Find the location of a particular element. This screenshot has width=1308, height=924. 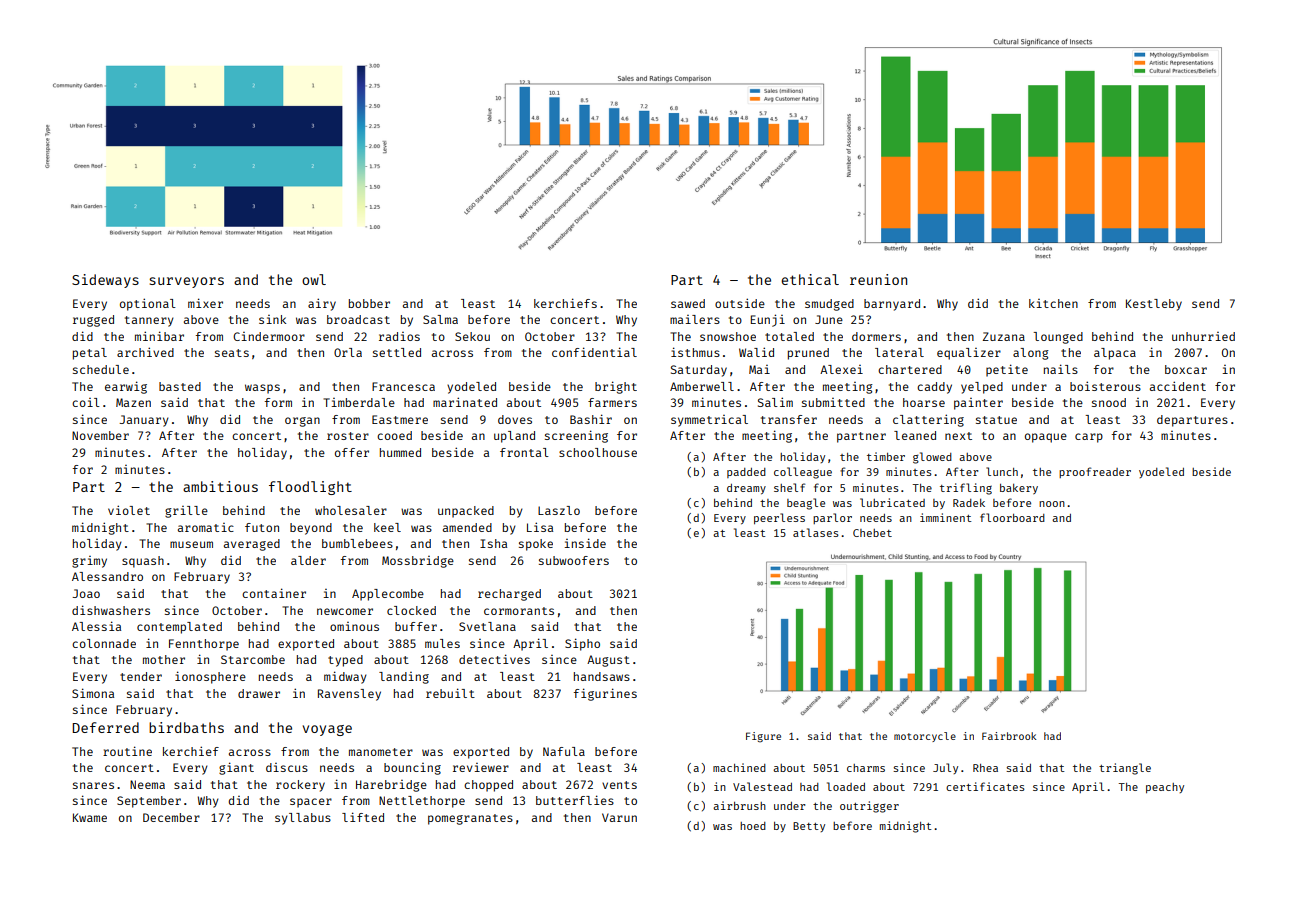

transfer is located at coordinates (789, 419).
